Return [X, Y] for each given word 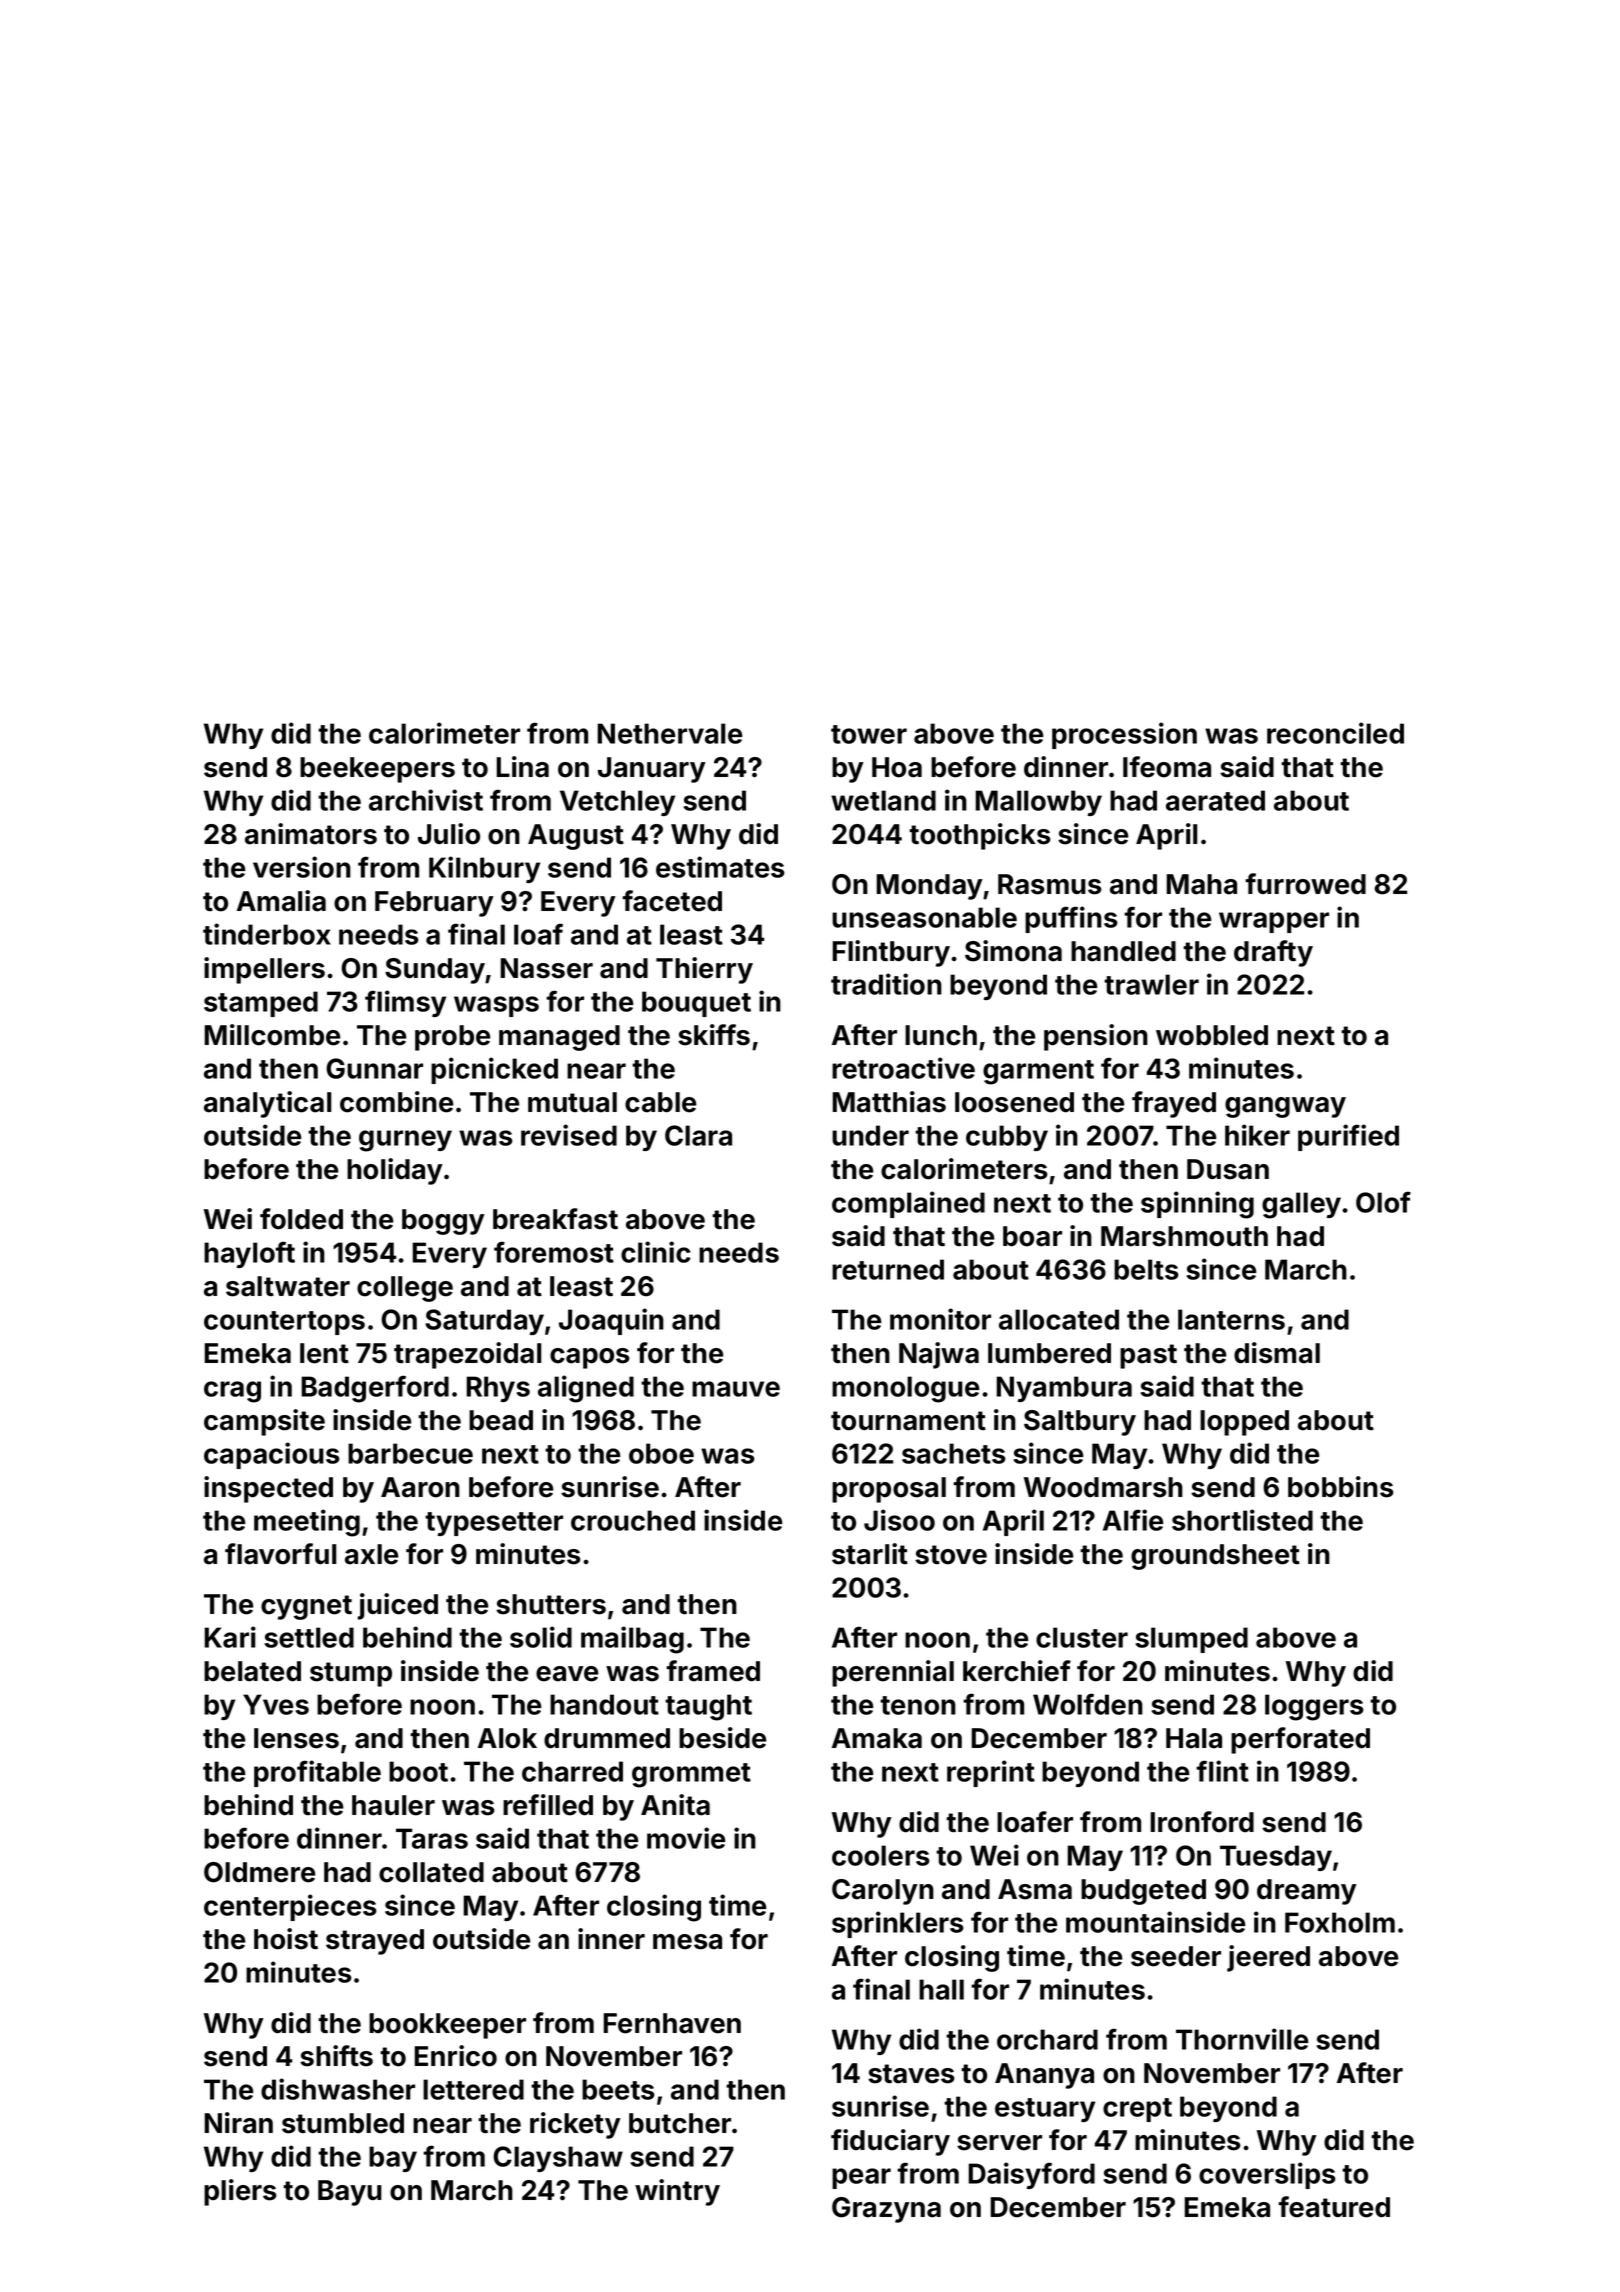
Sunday [435, 971]
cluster [1082, 1637]
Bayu [350, 2193]
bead [501, 1420]
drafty [1273, 953]
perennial [893, 1673]
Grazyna [886, 2210]
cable [660, 1102]
